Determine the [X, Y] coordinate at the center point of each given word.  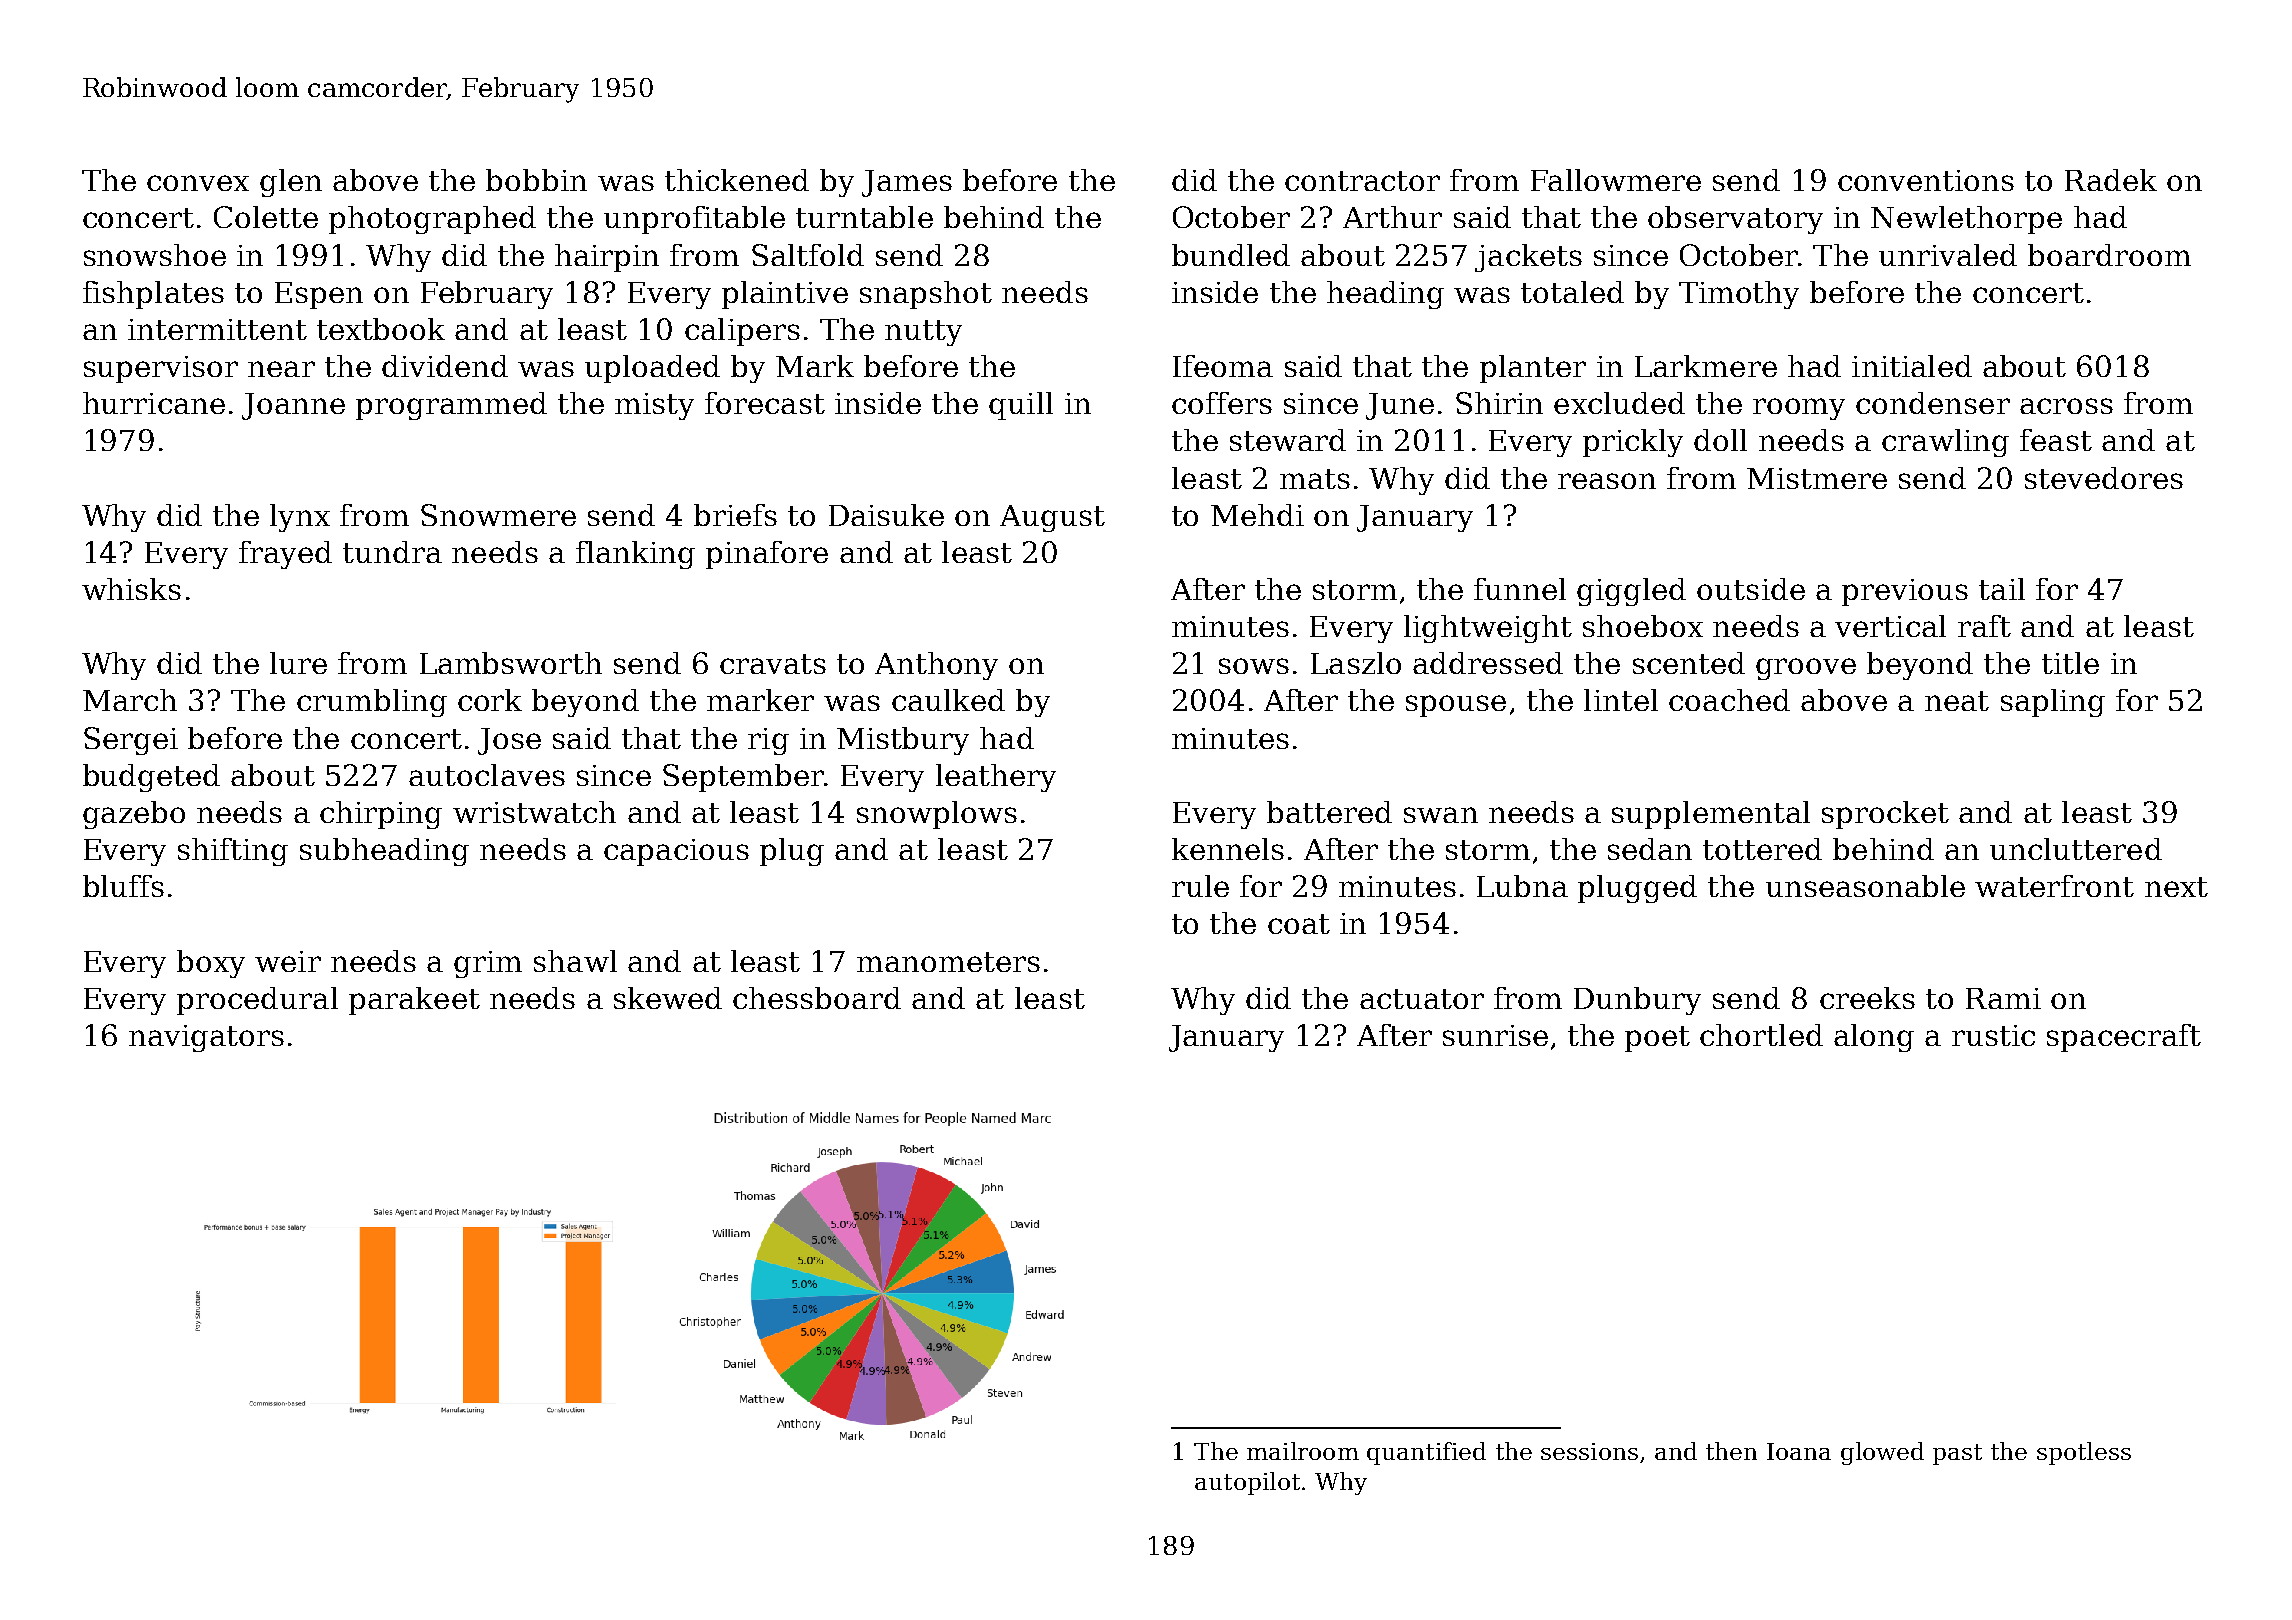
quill [1021, 406]
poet [1657, 1039]
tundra [392, 552]
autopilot [1247, 1483]
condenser [1933, 403]
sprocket [1885, 815]
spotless [2084, 1453]
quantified [1426, 1453]
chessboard [817, 998]
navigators [206, 1038]
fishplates [153, 295]
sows [1254, 666]
